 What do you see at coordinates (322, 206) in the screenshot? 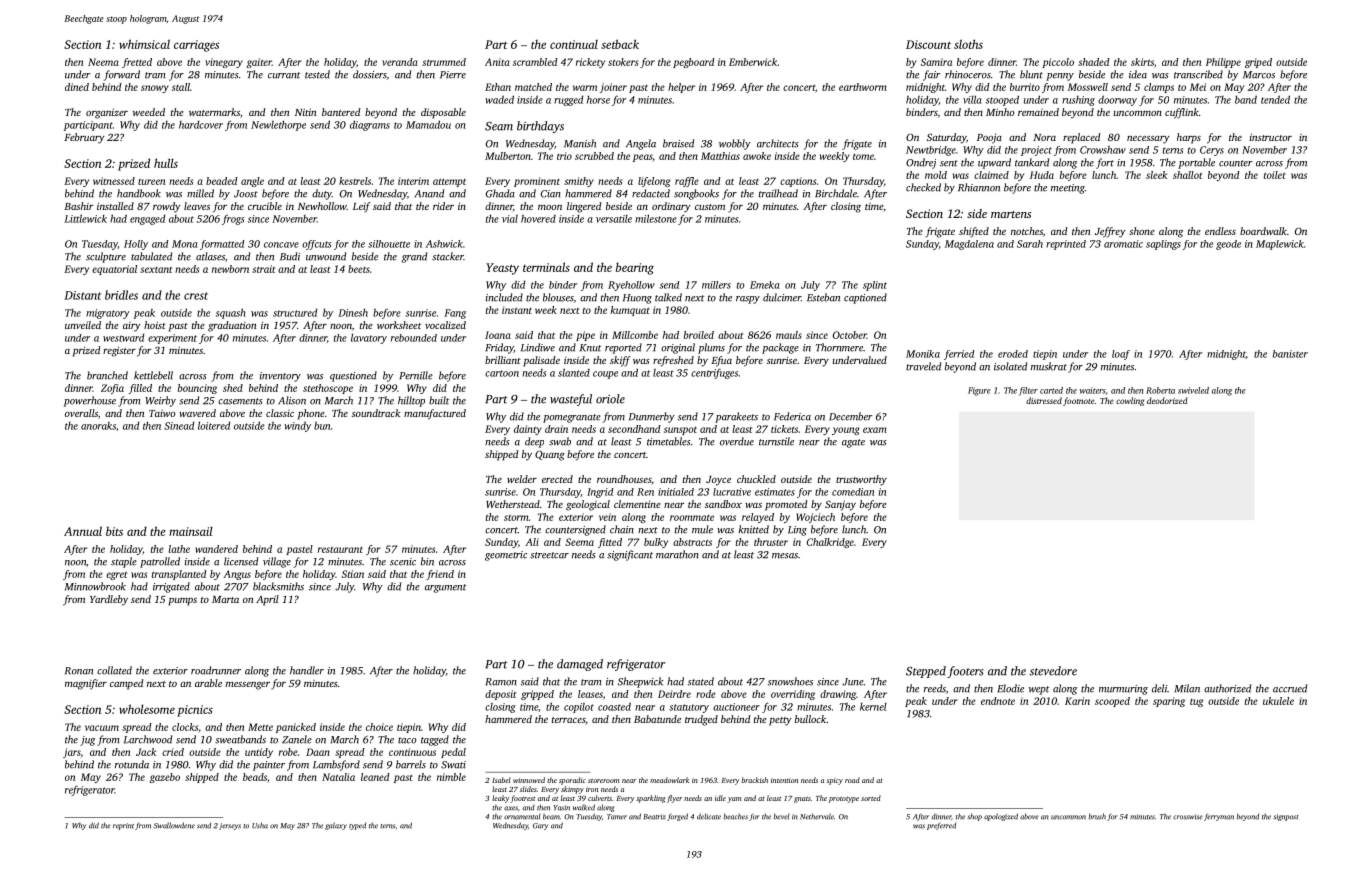
I see `Newhollow` at bounding box center [322, 206].
